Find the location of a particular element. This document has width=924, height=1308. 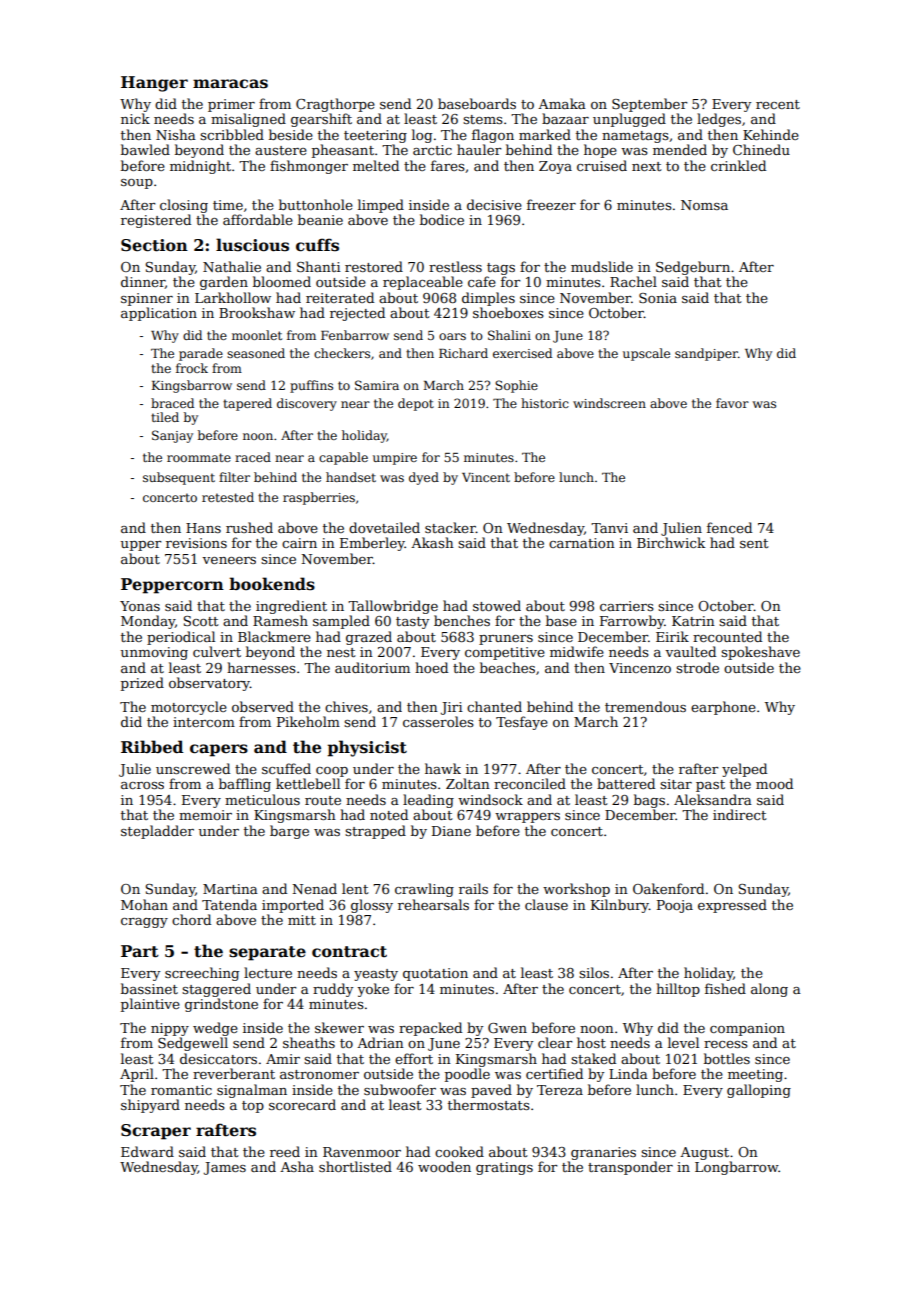

stepladder is located at coordinates (157, 832).
